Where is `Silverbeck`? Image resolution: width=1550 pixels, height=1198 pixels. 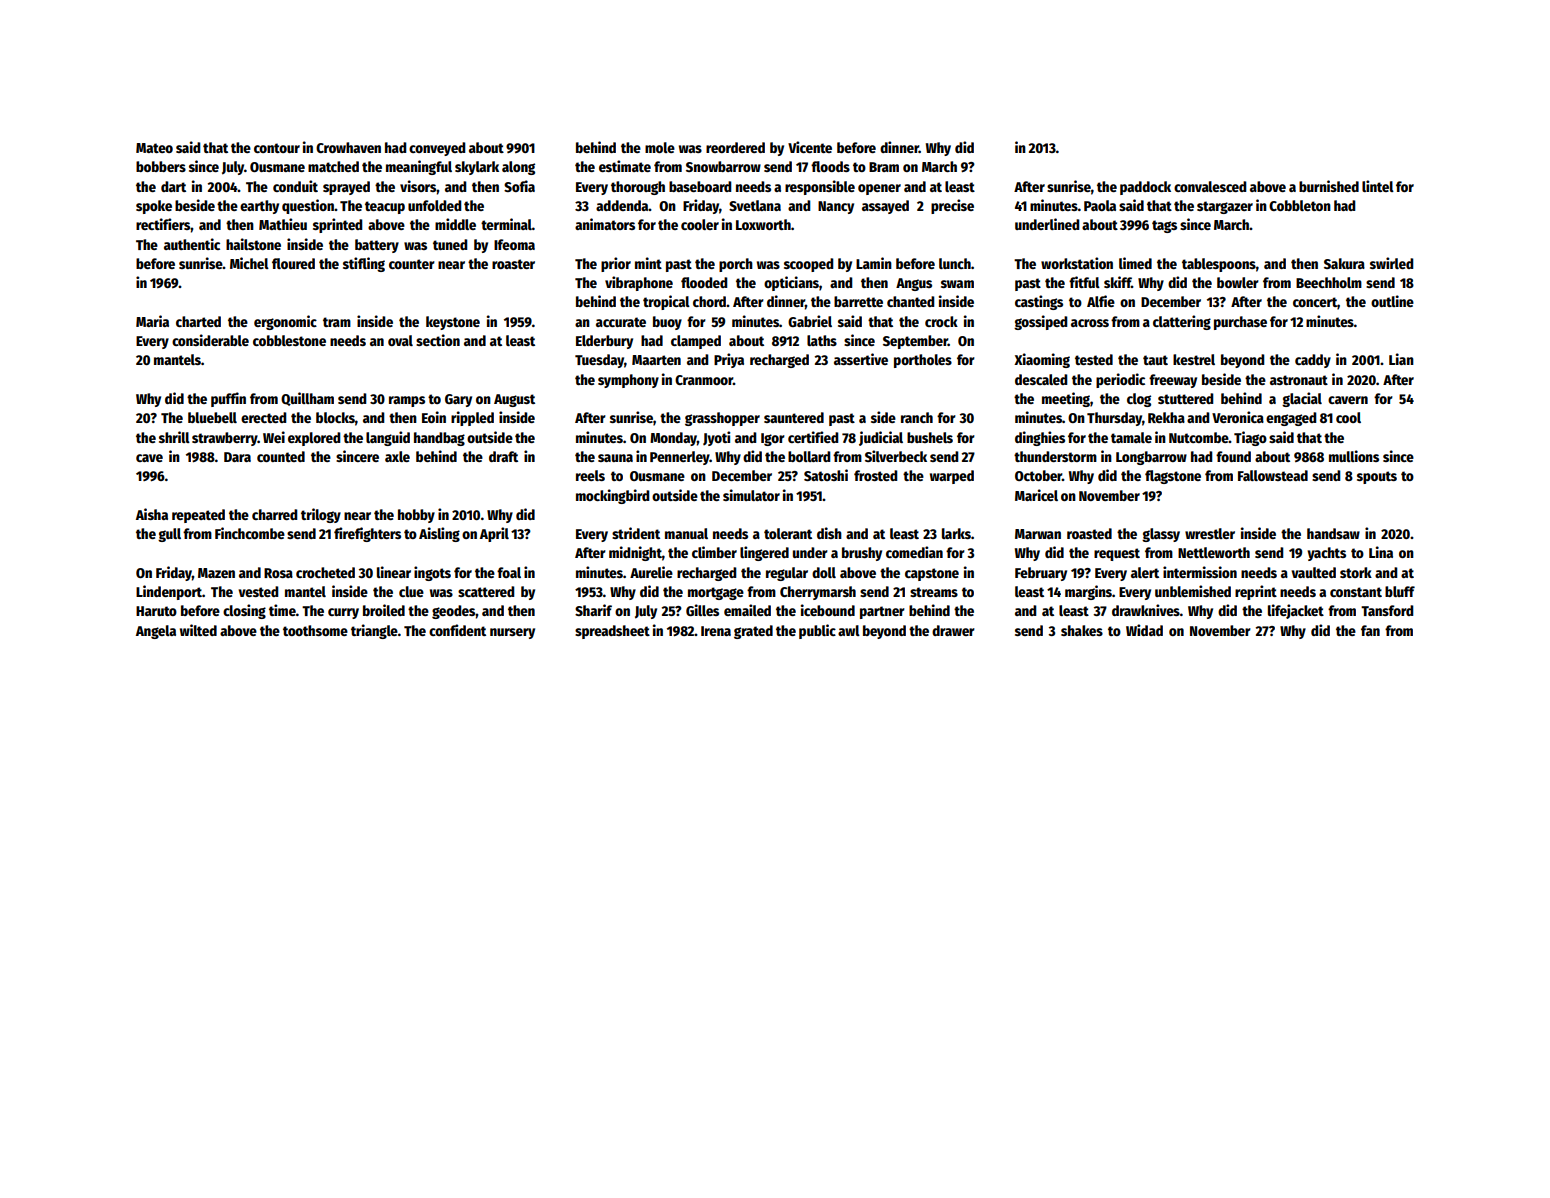
Silverbeck is located at coordinates (896, 456).
